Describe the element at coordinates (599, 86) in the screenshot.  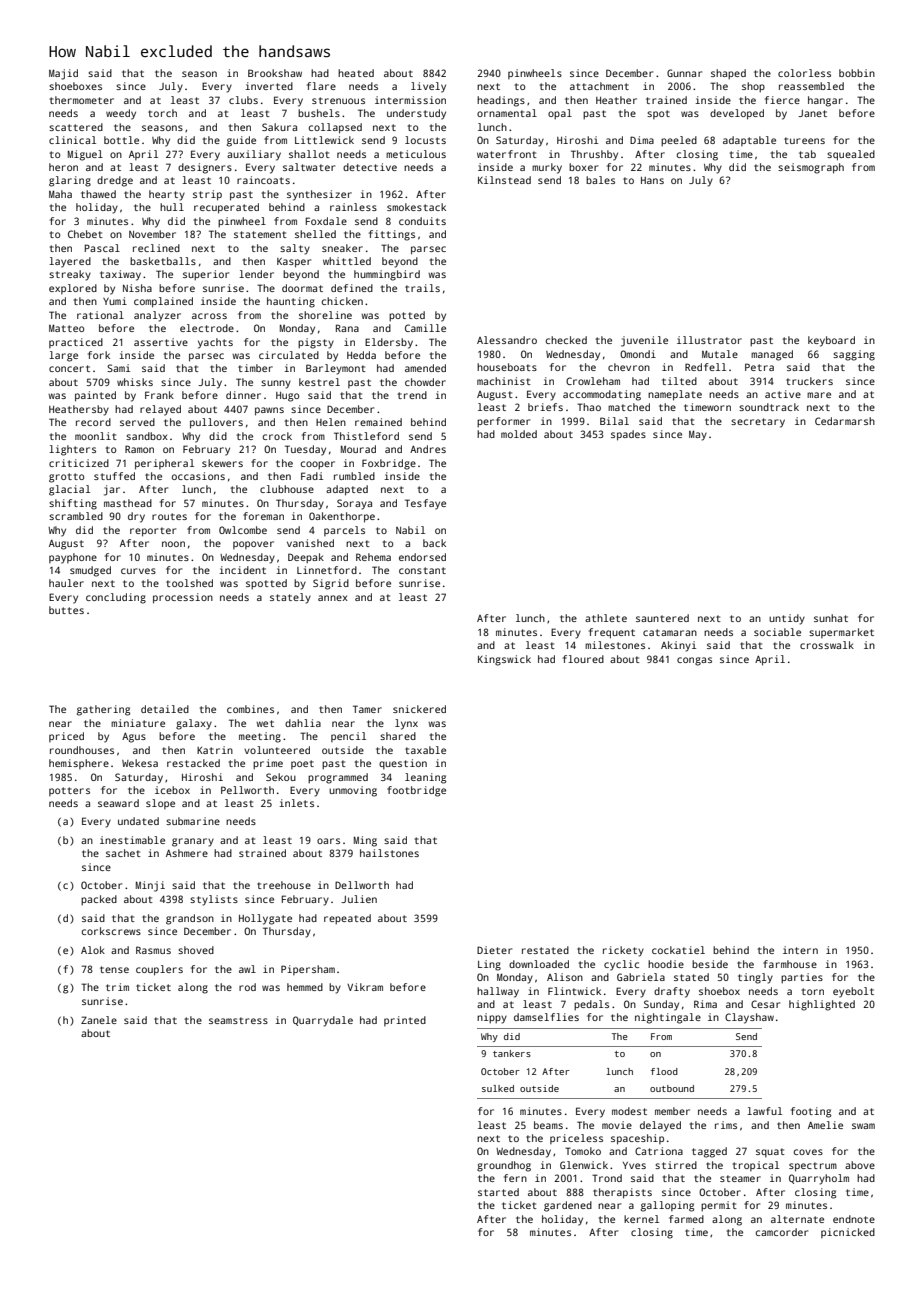
I see `attachment` at that location.
